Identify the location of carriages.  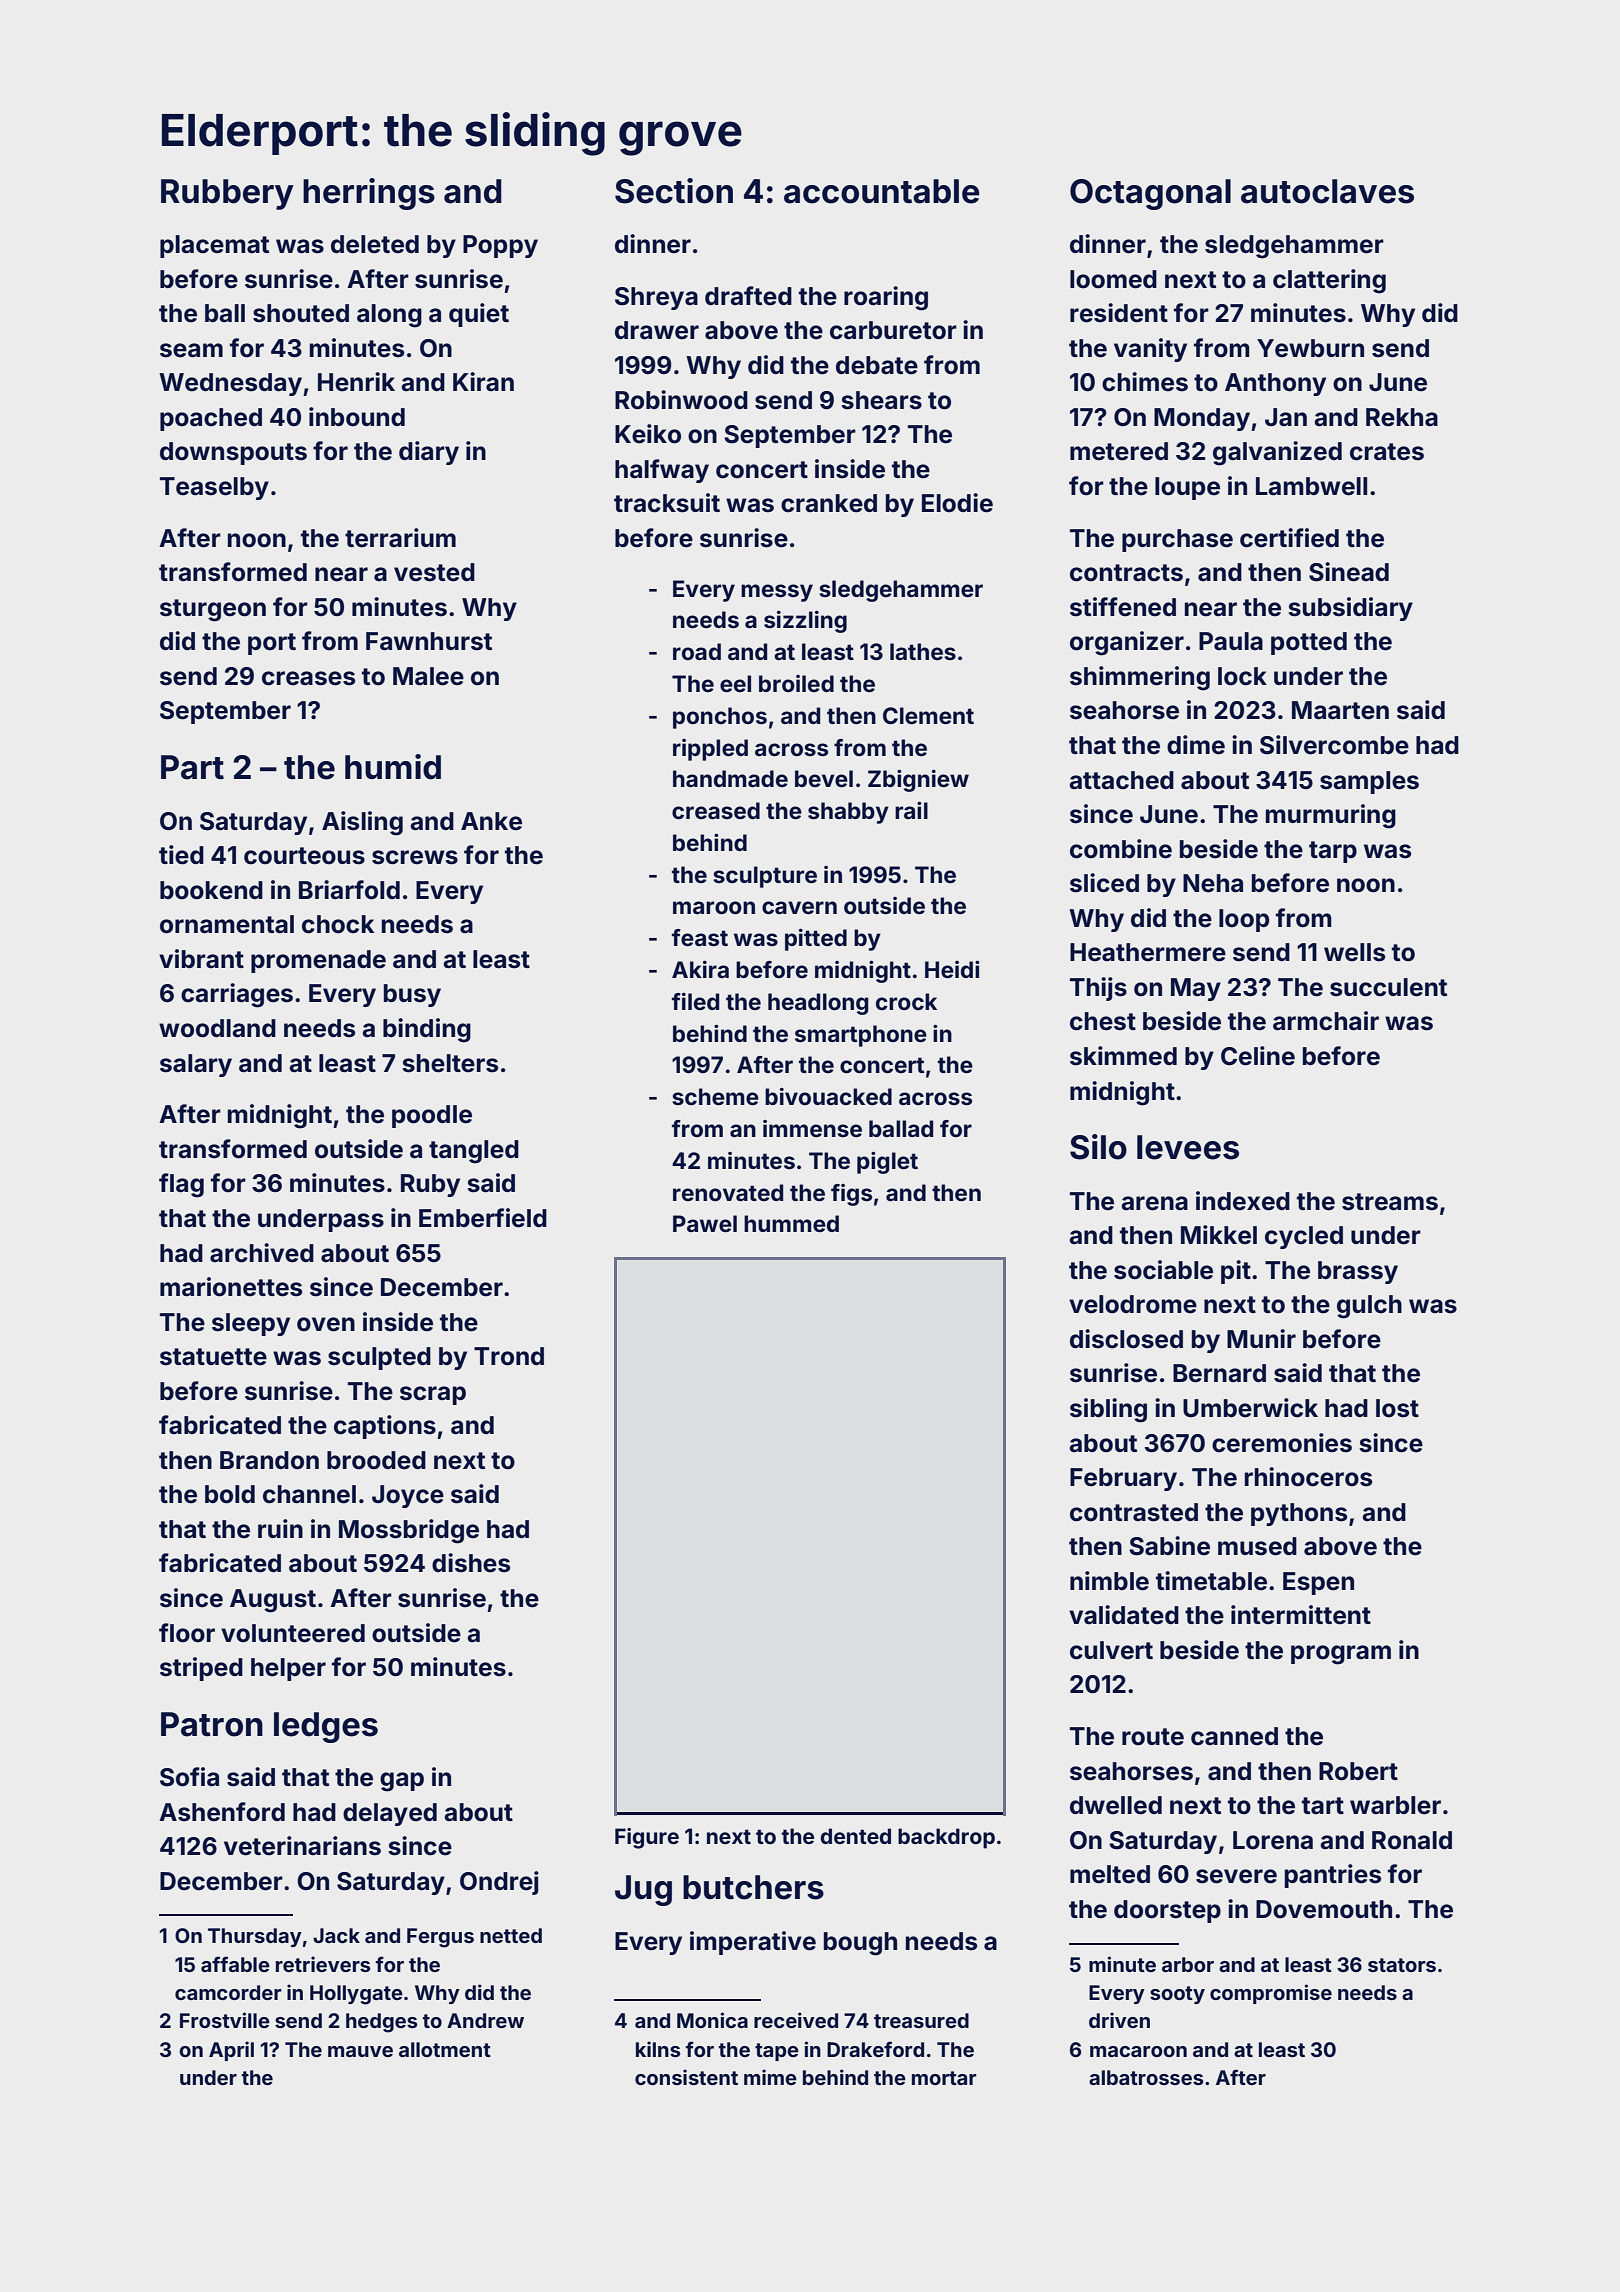
(237, 995).
